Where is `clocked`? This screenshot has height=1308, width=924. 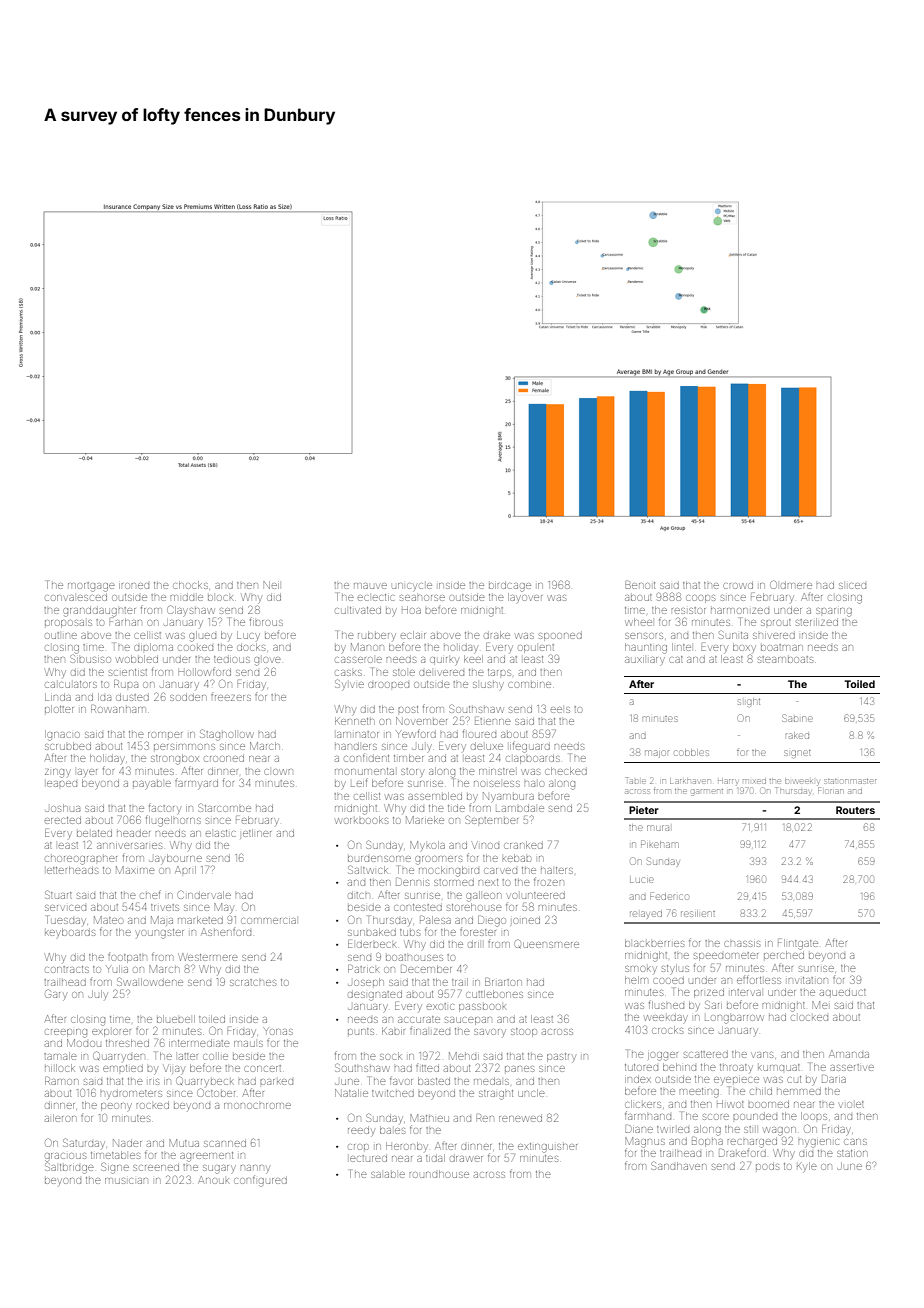
clocked is located at coordinates (810, 1018).
